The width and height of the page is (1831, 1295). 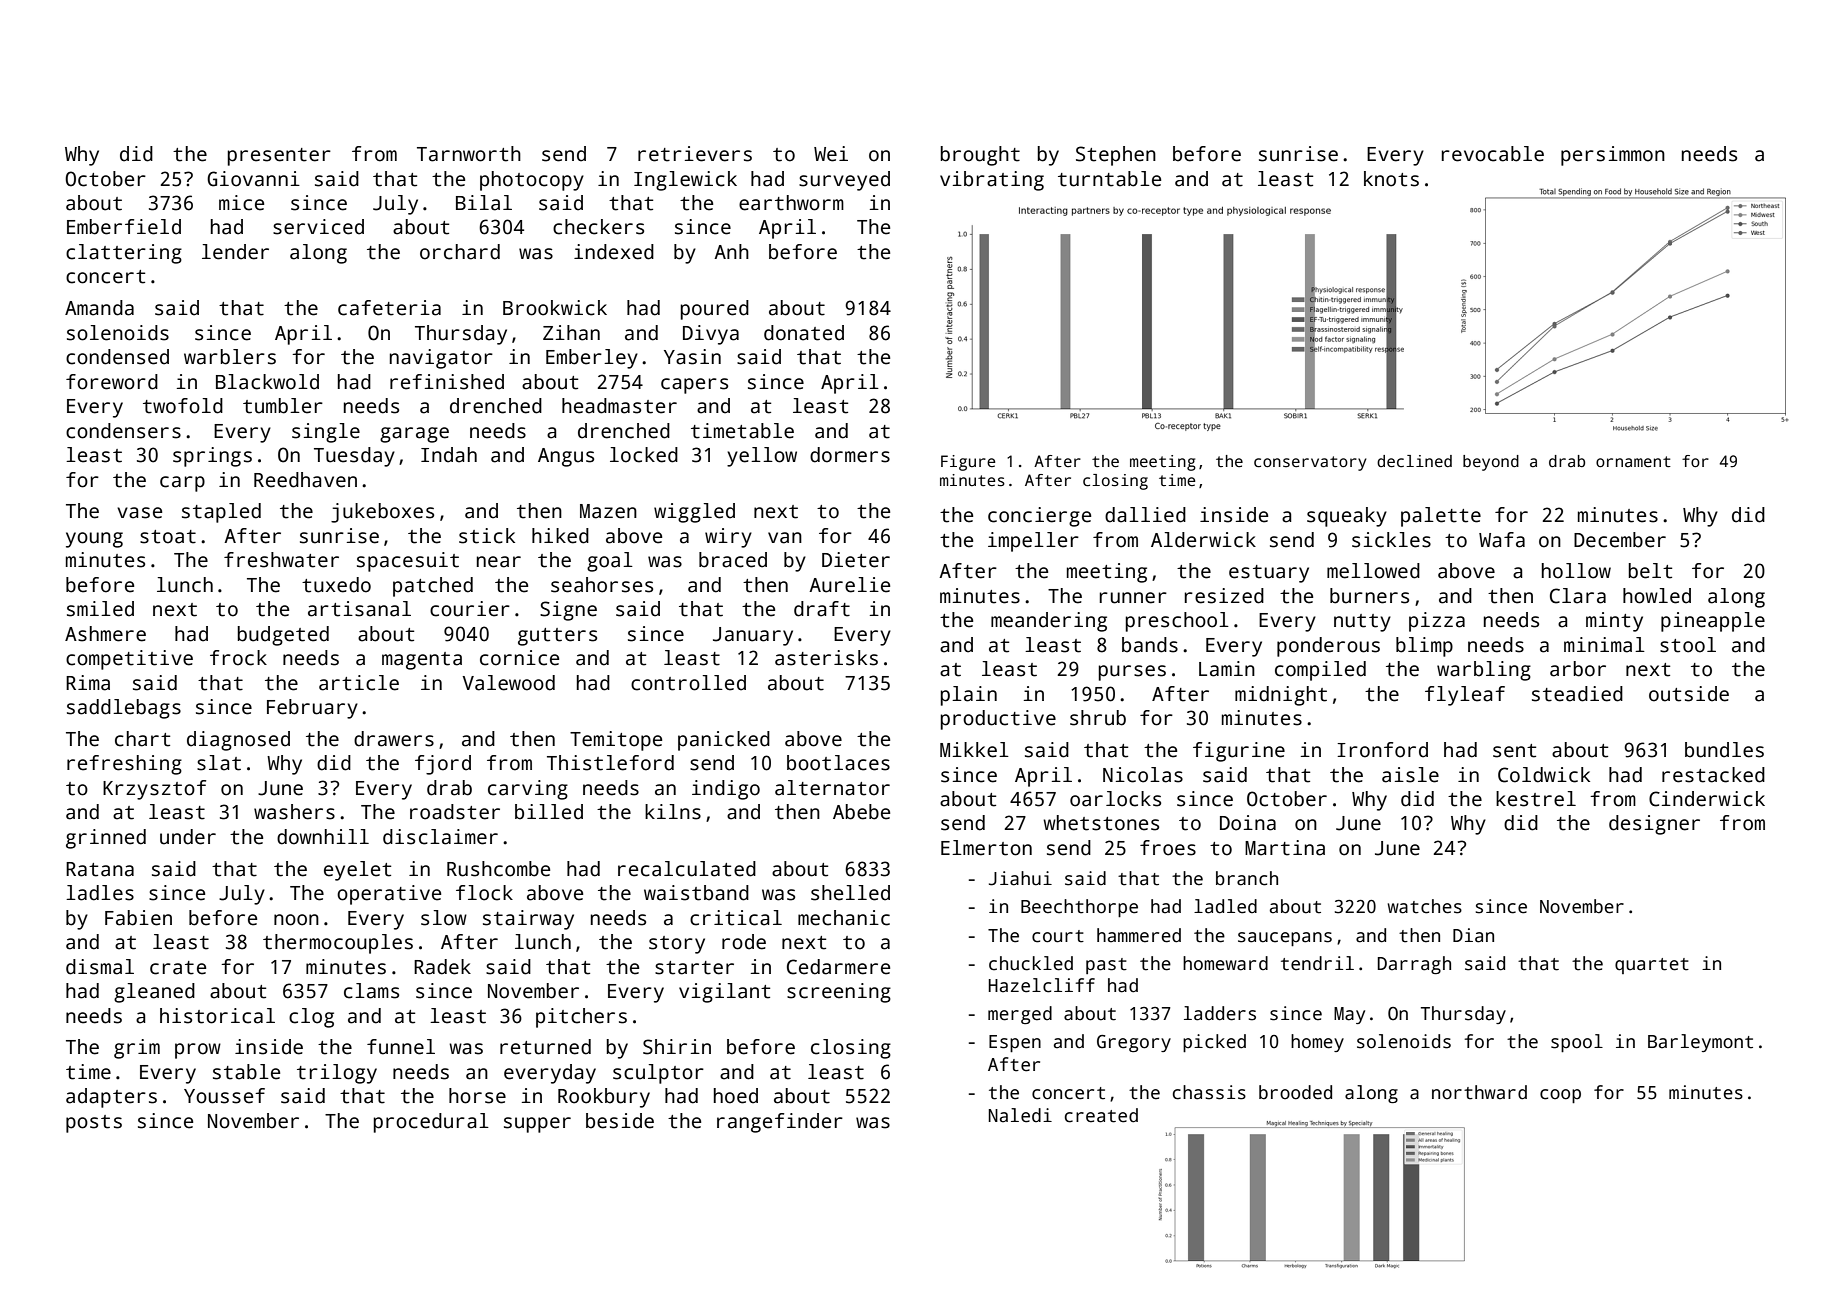 I want to click on Anh, so click(x=731, y=251).
